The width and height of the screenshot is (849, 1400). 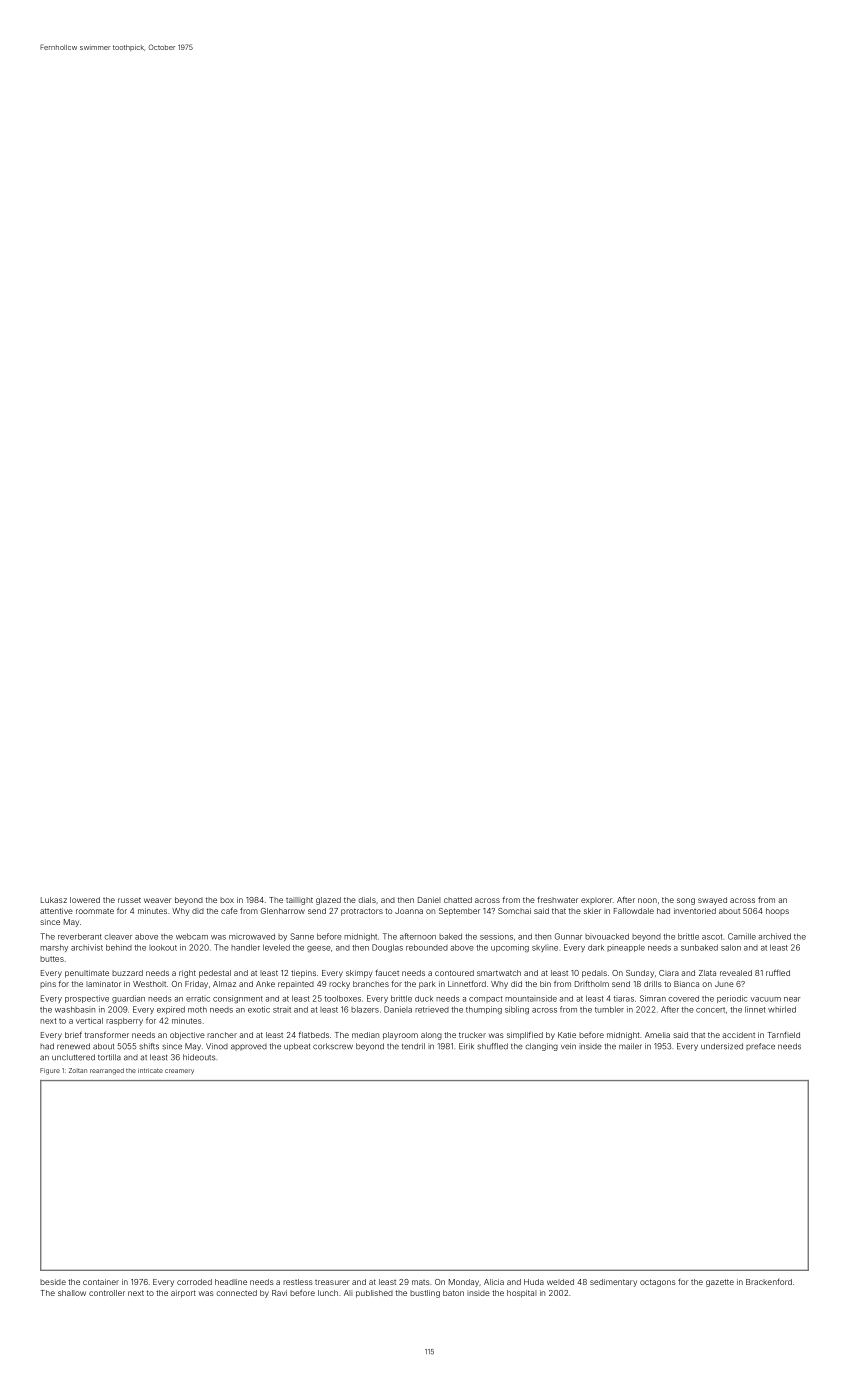 I want to click on creamery, so click(x=179, y=1072).
